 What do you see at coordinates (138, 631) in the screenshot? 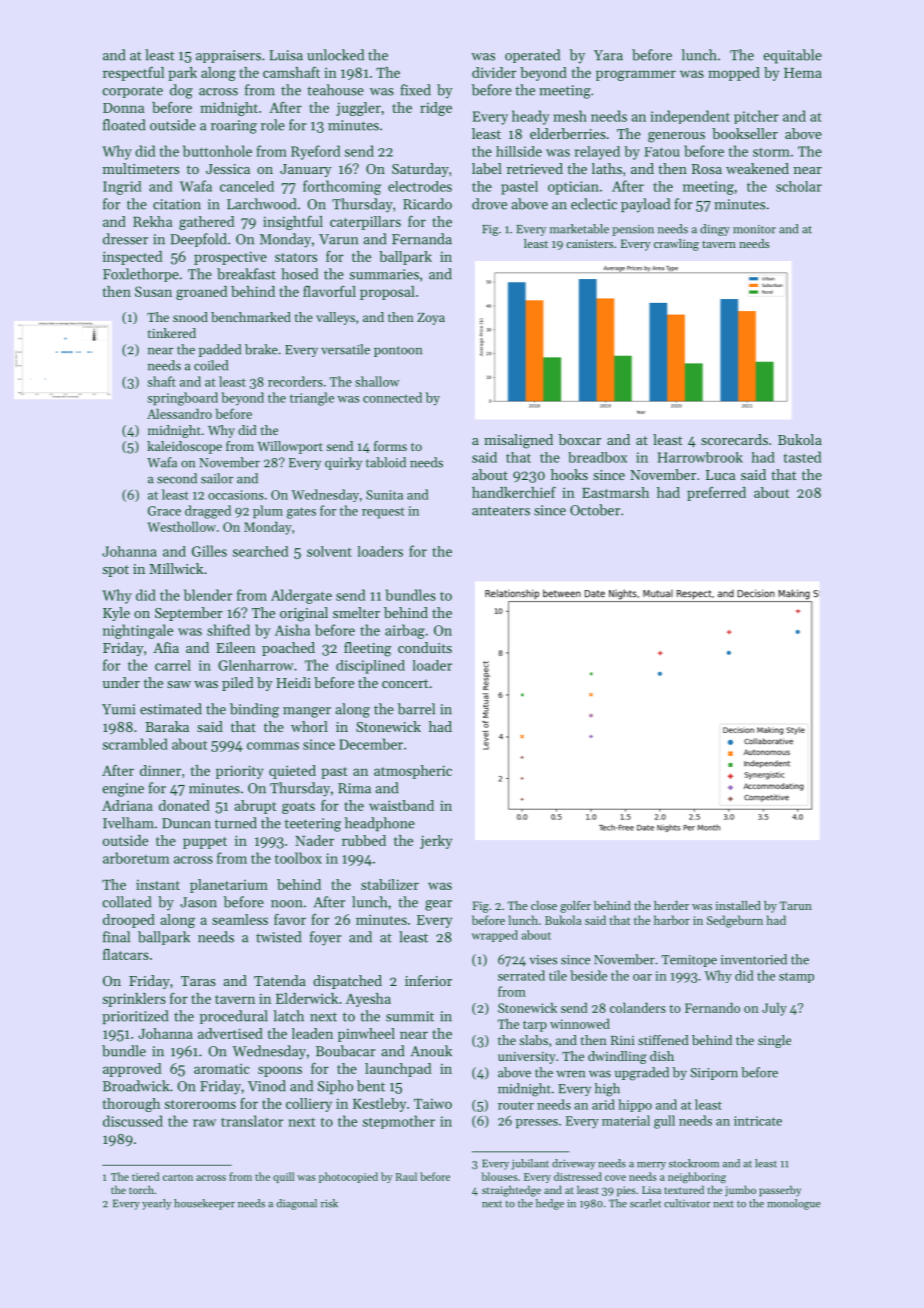
I see `nightingale` at bounding box center [138, 631].
